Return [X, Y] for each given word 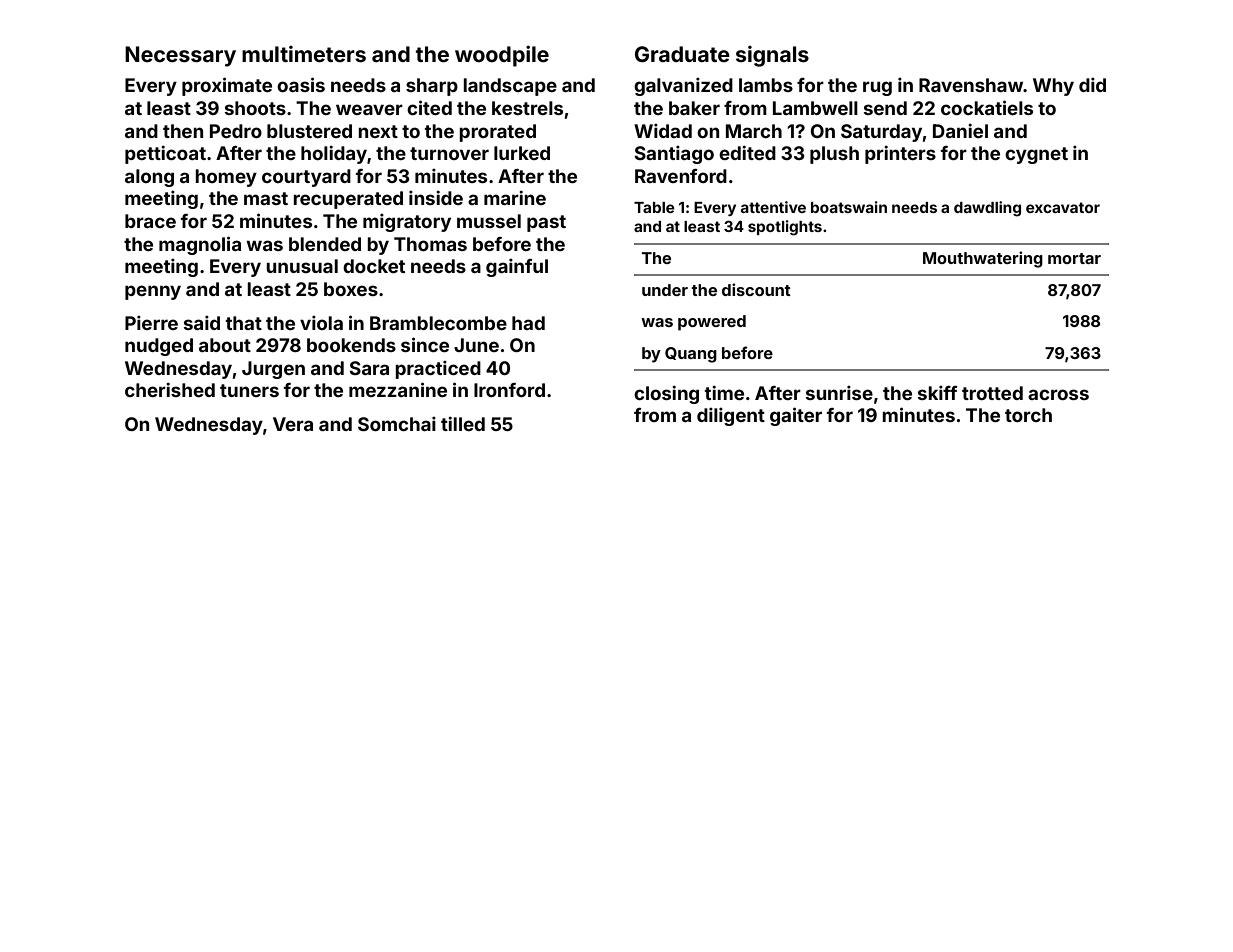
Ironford [509, 390]
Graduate [682, 54]
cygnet [1036, 155]
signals [772, 56]
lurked [522, 153]
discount [756, 289]
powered [712, 323]
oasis [301, 84]
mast [266, 198]
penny [153, 292]
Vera [293, 424]
